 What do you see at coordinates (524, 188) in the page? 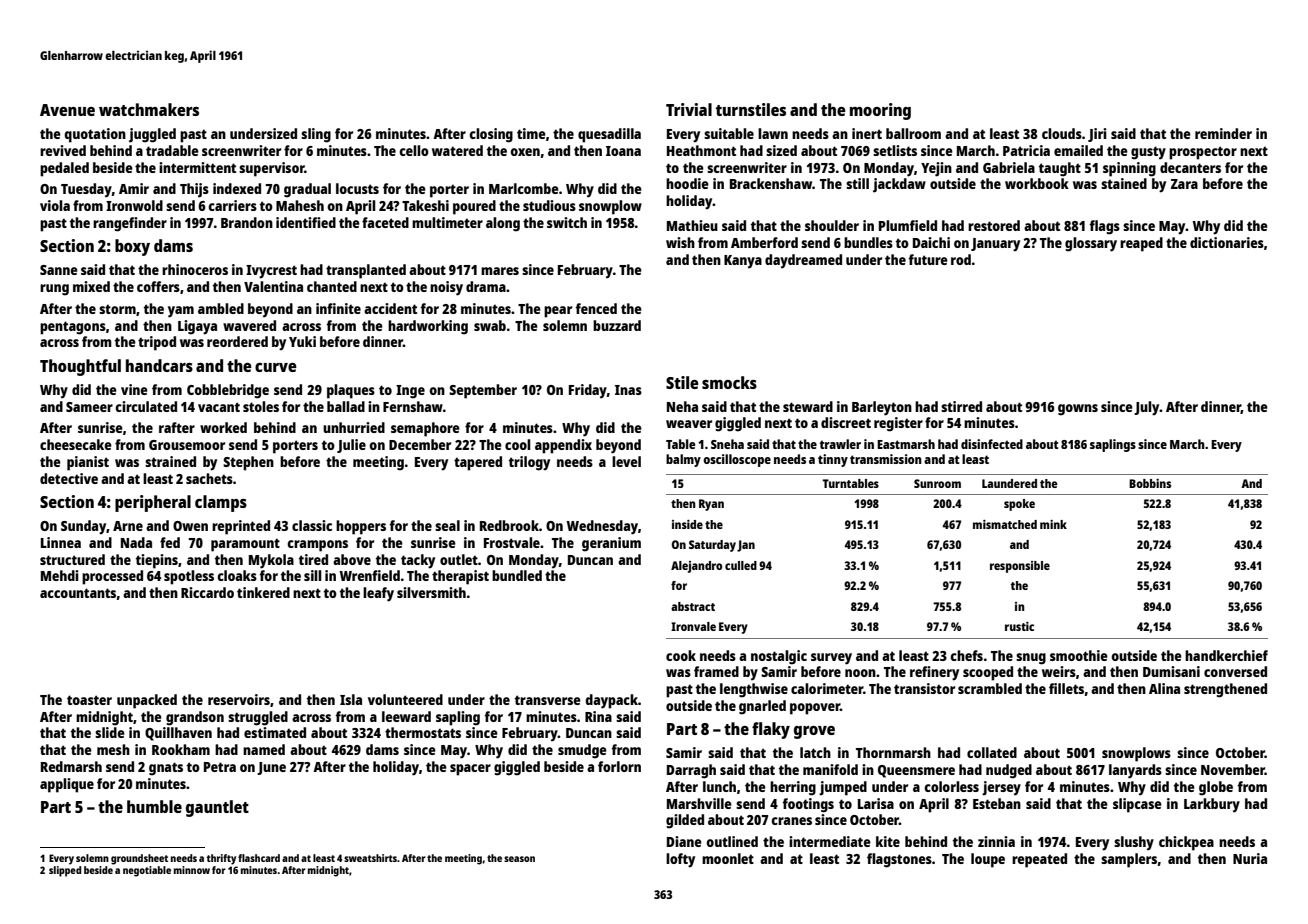
I see `Marlcombe` at bounding box center [524, 188].
